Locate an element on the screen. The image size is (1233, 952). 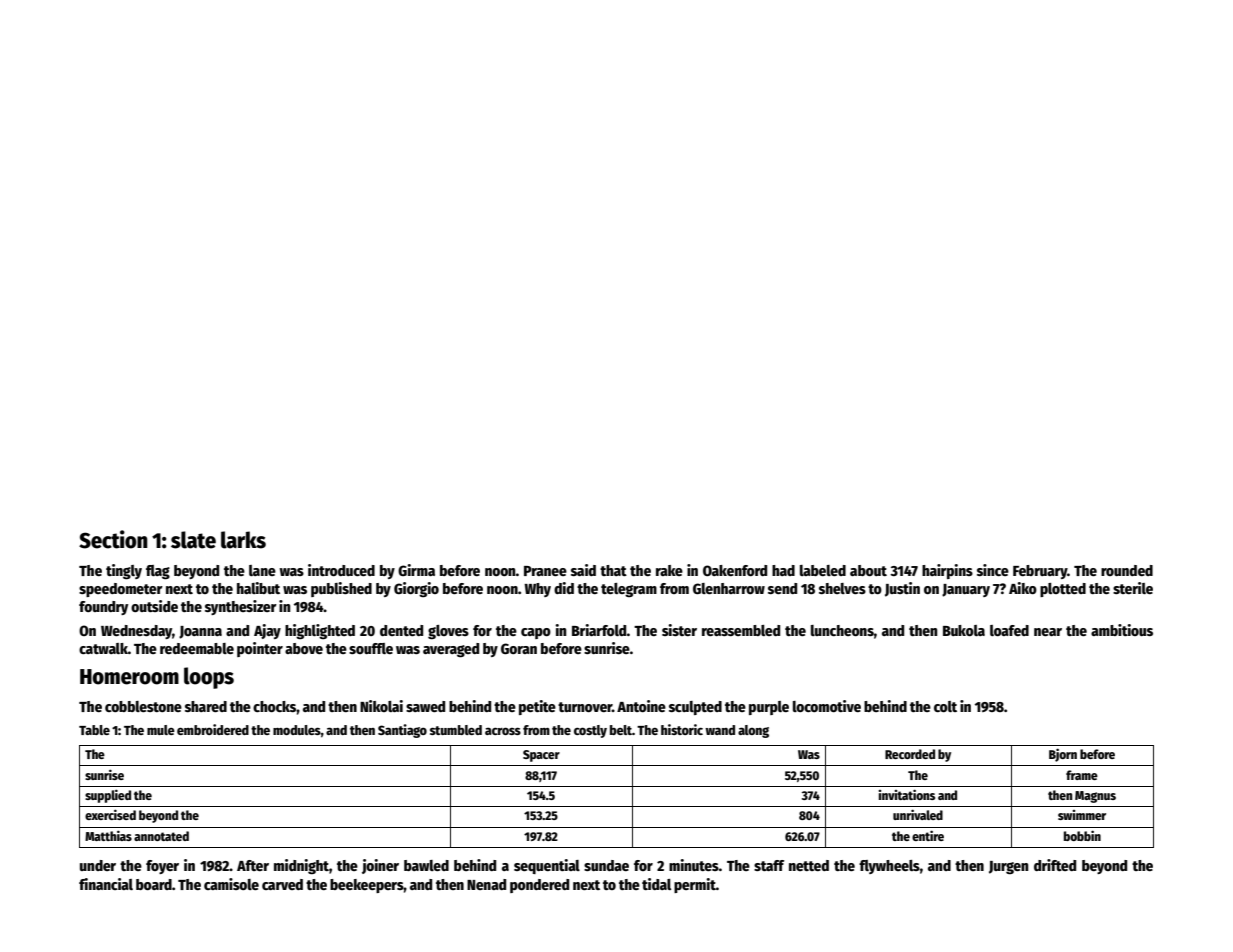
Ajay is located at coordinates (267, 631).
